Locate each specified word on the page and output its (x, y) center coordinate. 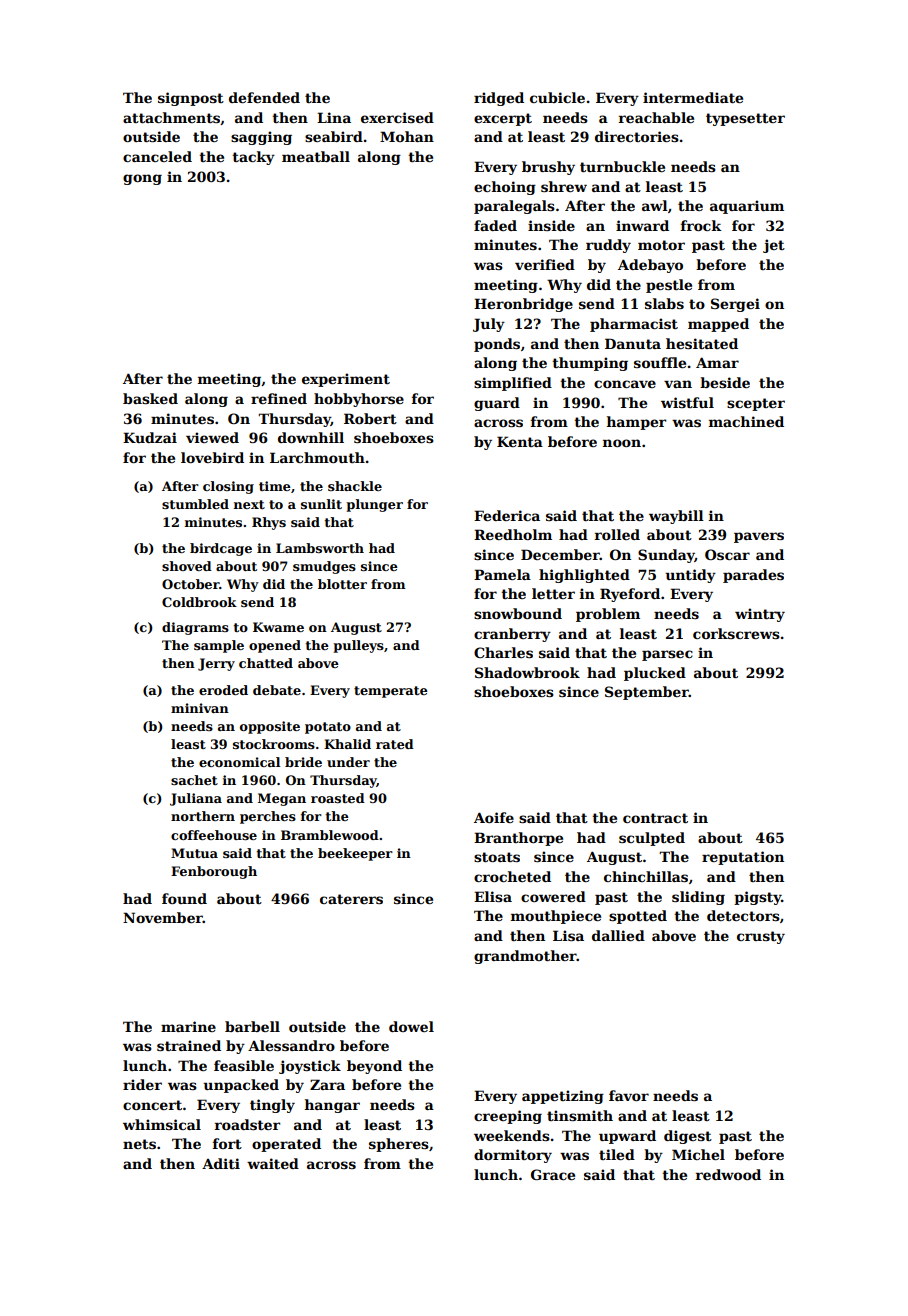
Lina (334, 117)
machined (746, 421)
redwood (728, 1174)
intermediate (693, 97)
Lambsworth (320, 548)
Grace (553, 1174)
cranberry (512, 635)
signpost (191, 99)
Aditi (221, 1163)
